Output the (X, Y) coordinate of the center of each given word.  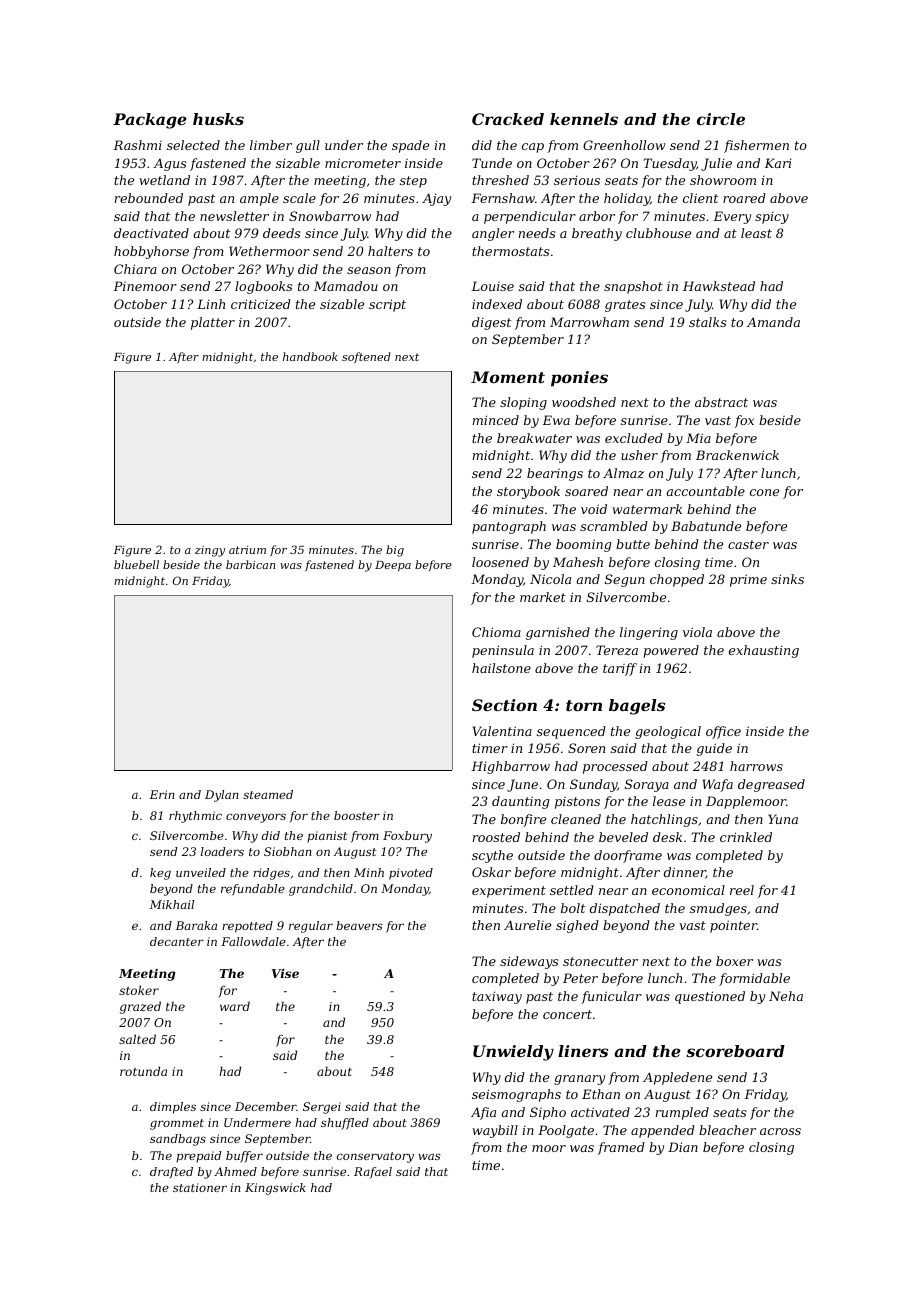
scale (299, 198)
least (756, 233)
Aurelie (527, 925)
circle (721, 119)
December (266, 1106)
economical (688, 890)
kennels (584, 119)
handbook (310, 356)
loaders (222, 851)
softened (366, 357)
